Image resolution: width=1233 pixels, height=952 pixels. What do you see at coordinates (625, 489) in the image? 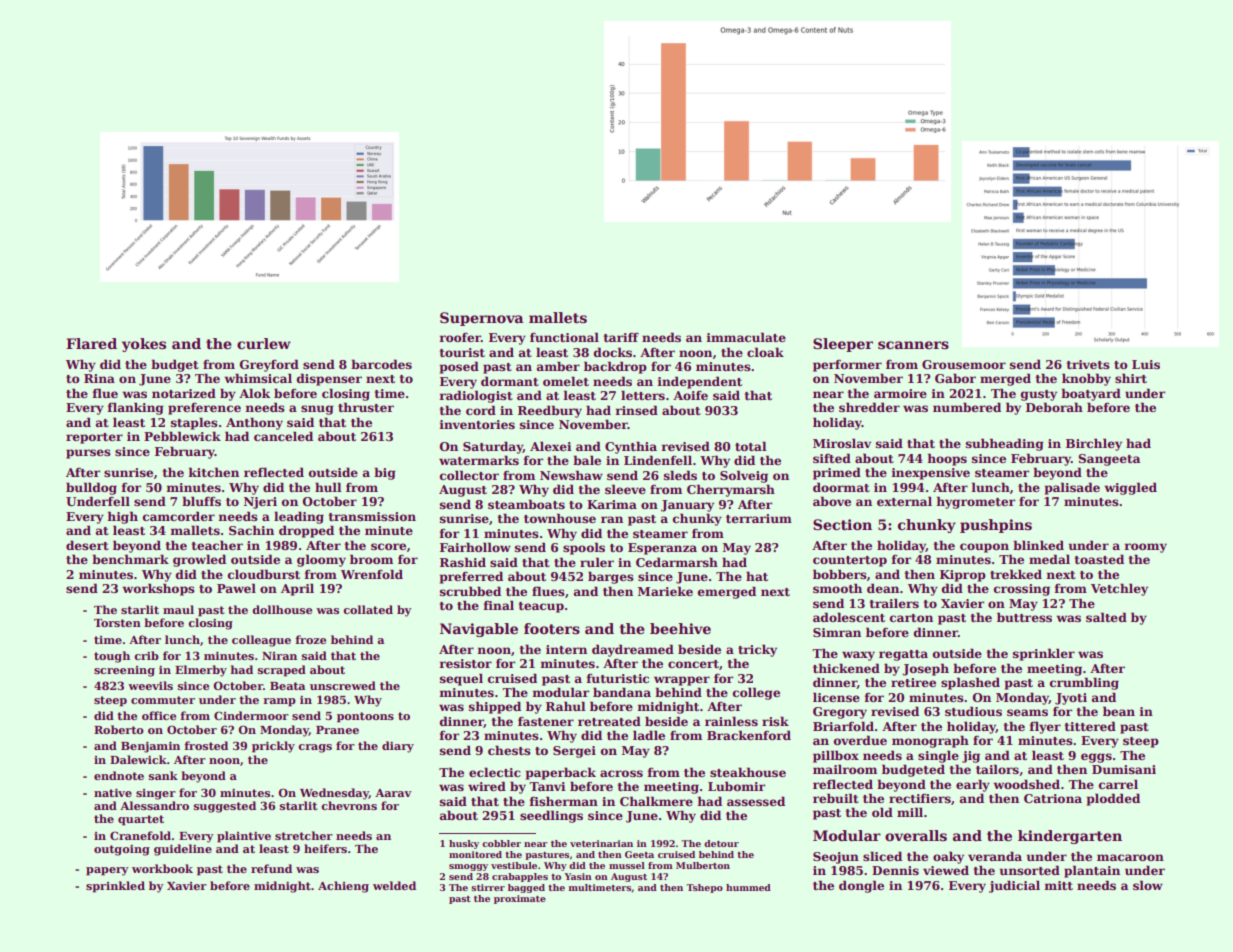
I see `sleeve` at bounding box center [625, 489].
